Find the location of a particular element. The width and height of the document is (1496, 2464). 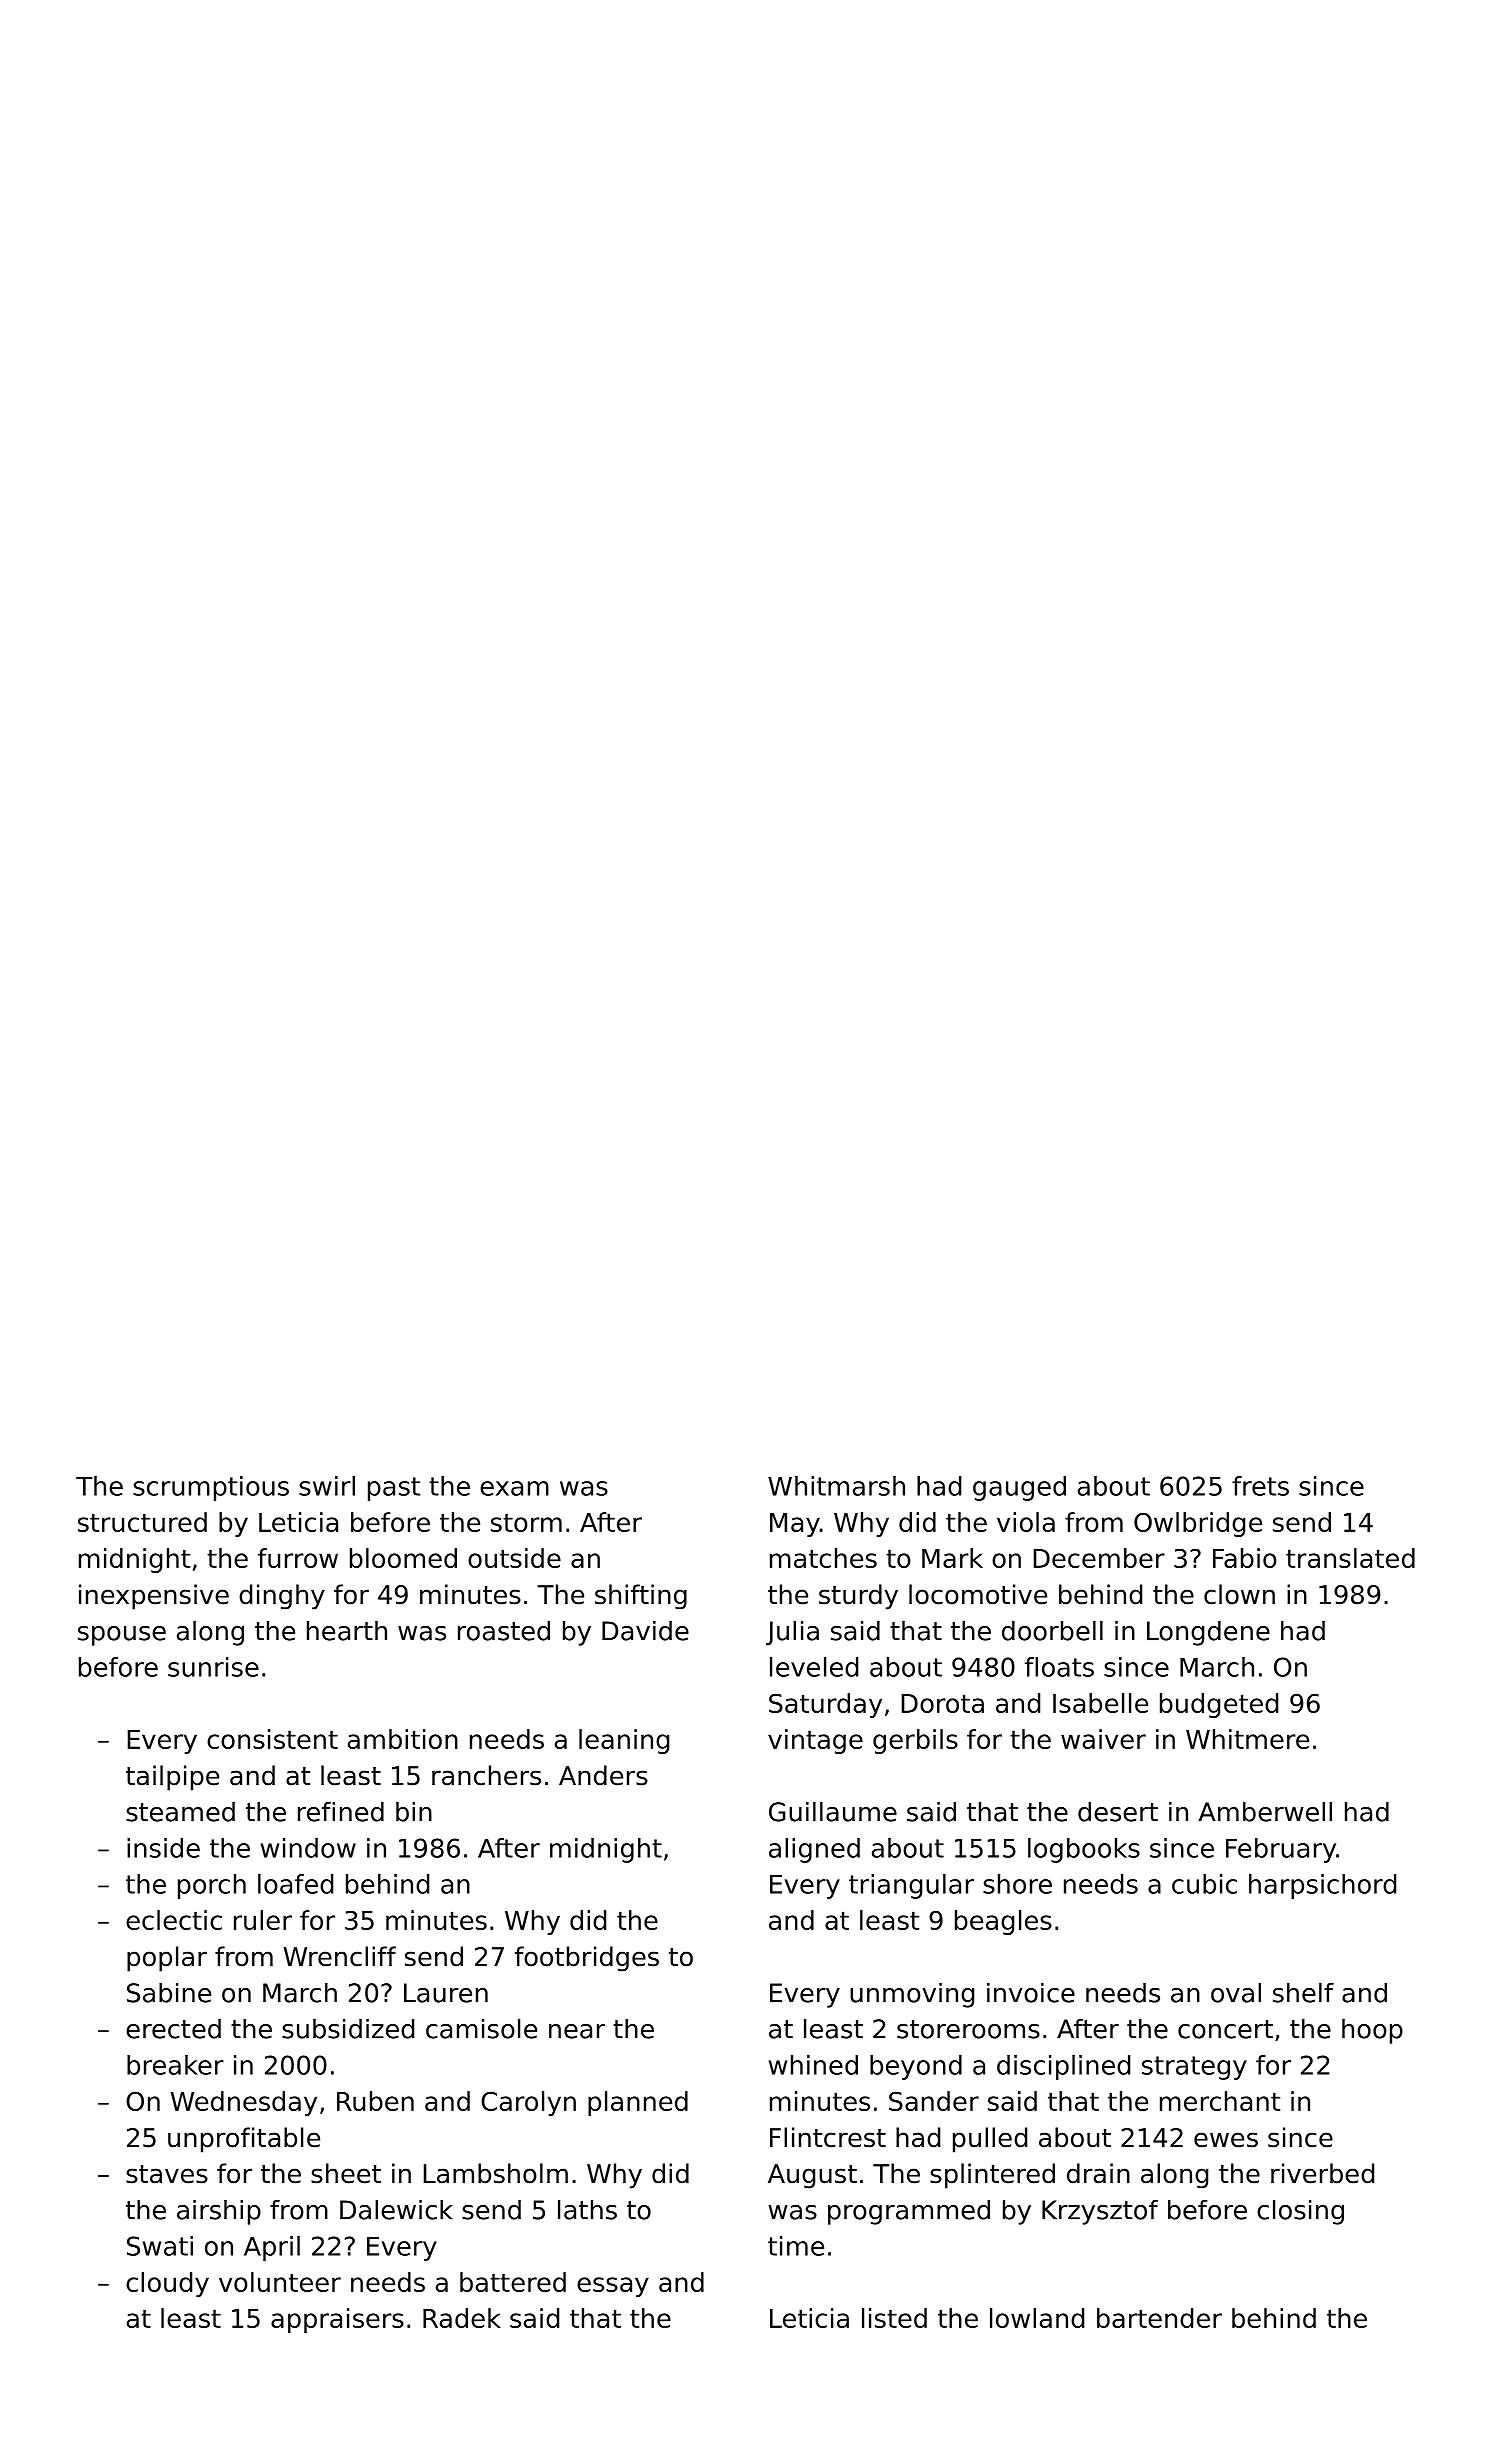

Lambsholm is located at coordinates (496, 2173).
